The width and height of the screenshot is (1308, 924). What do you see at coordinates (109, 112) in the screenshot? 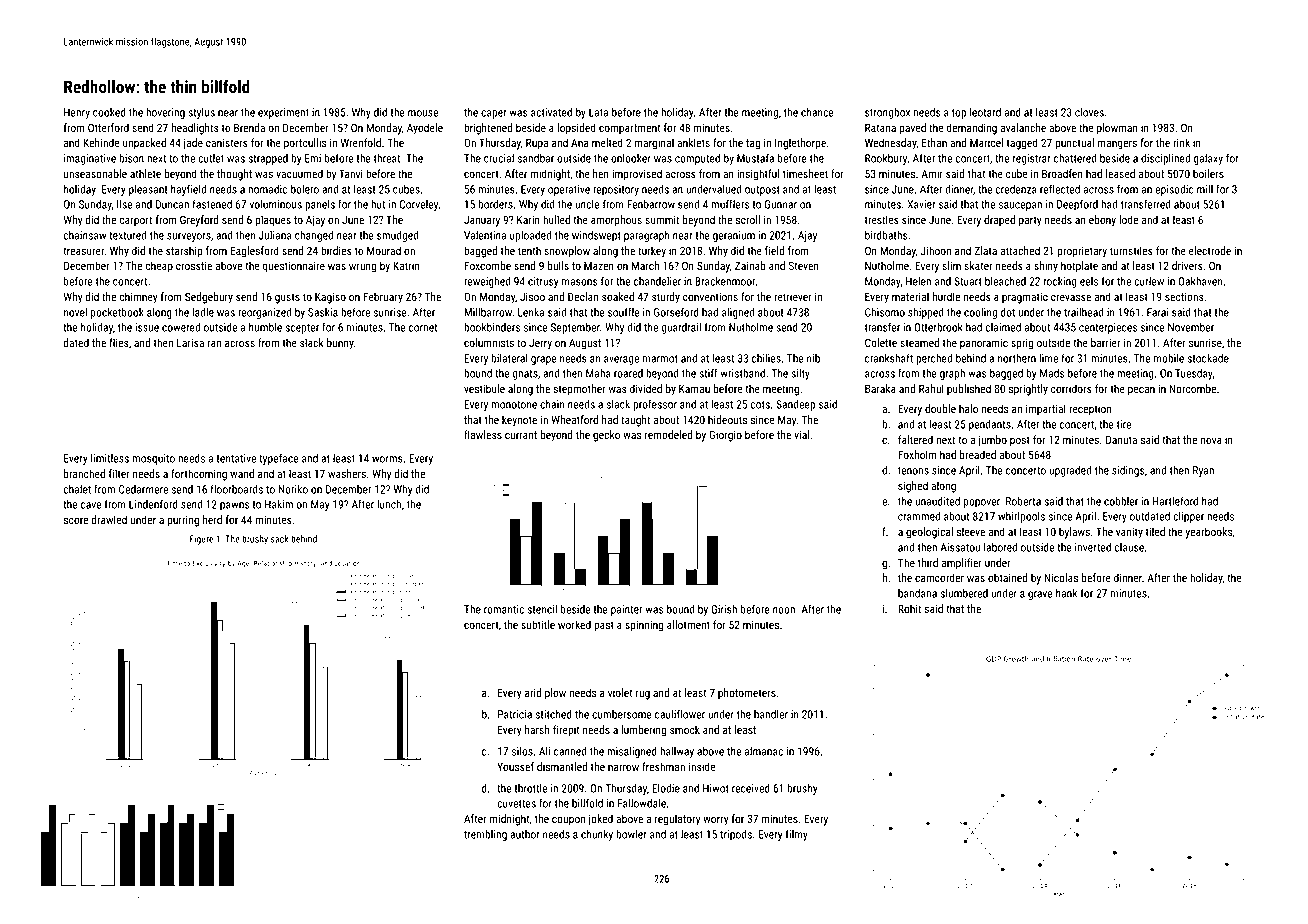
I see `cooked` at bounding box center [109, 112].
